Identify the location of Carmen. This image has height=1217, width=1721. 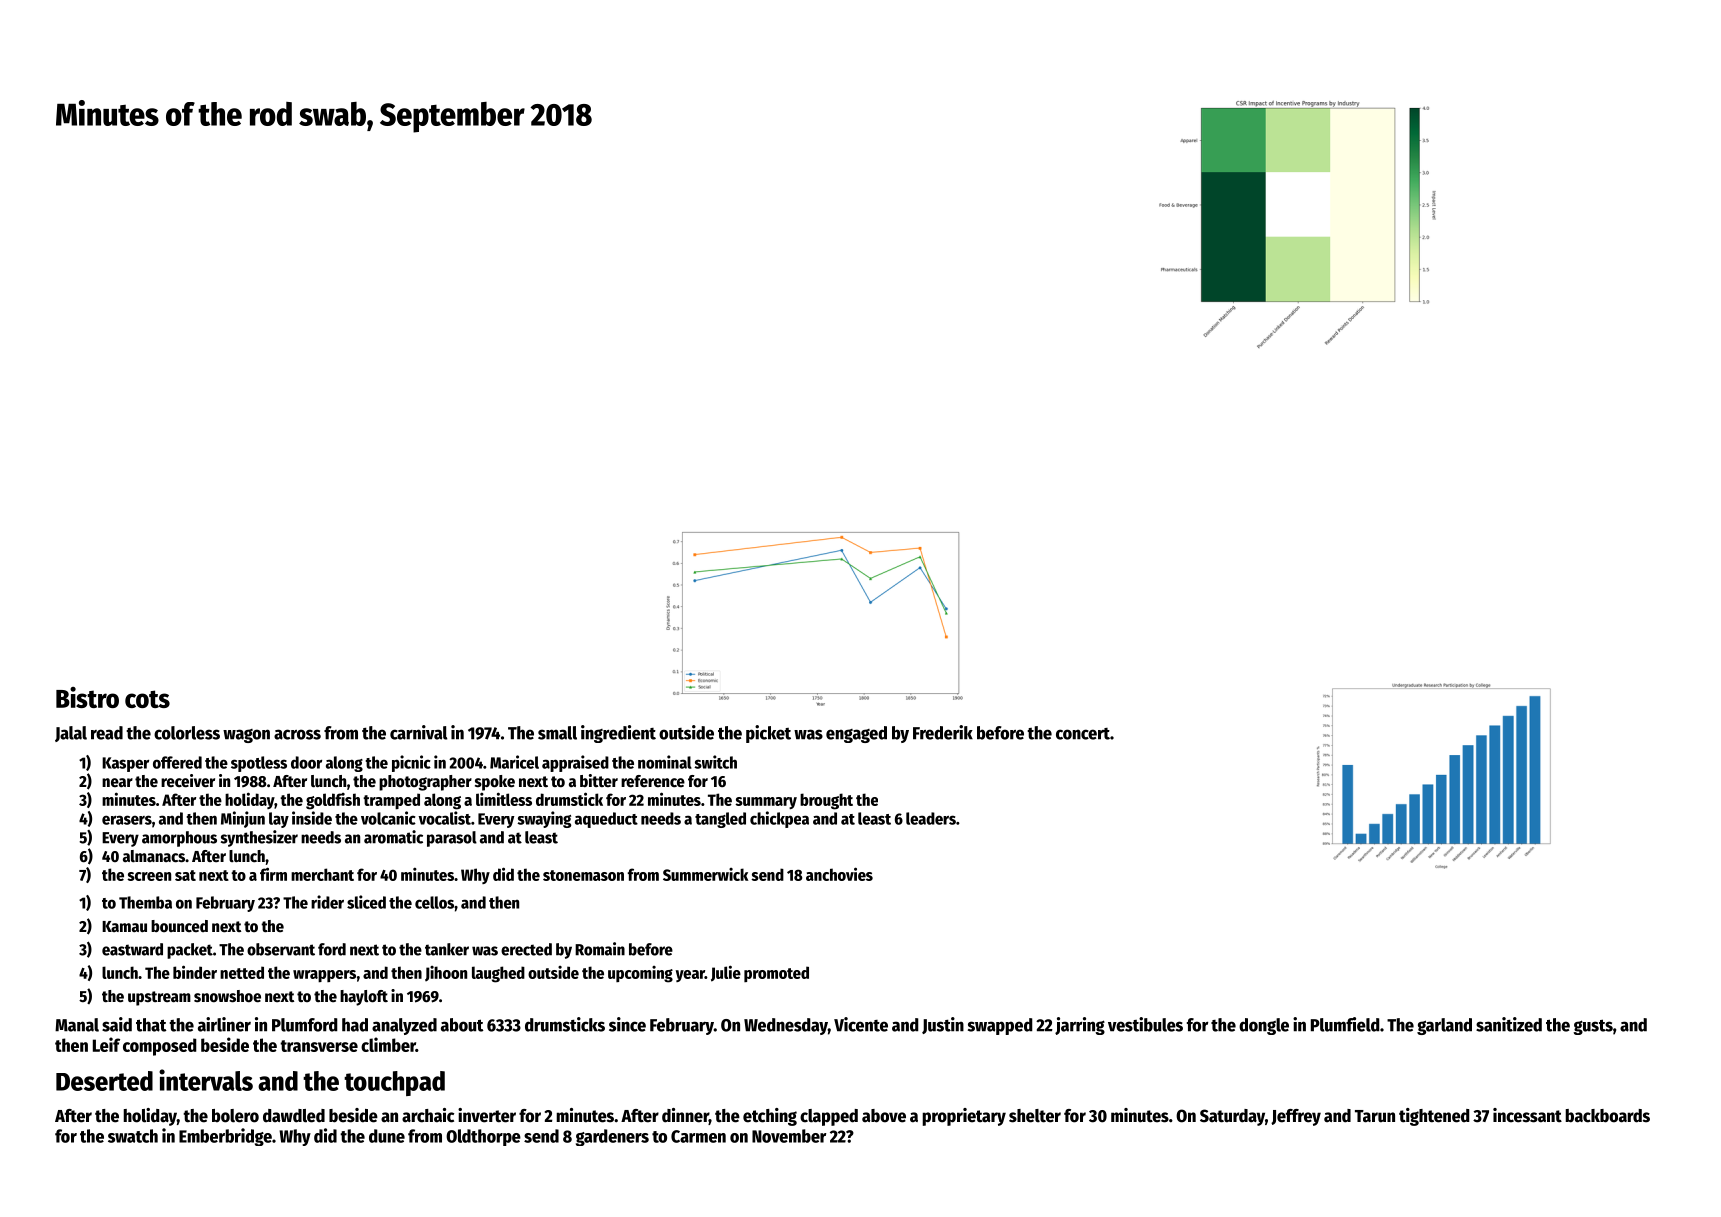
(698, 1136).
